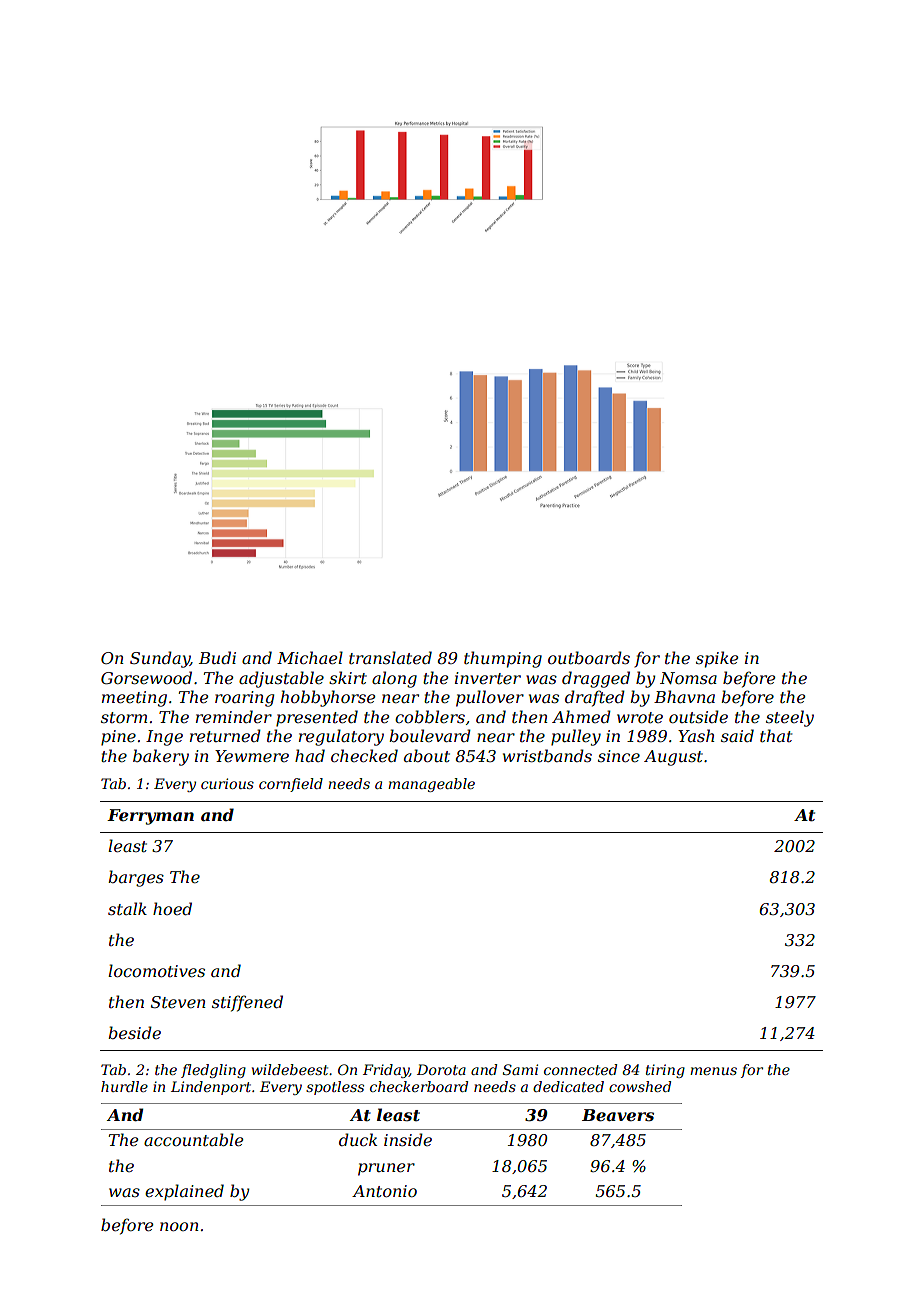  What do you see at coordinates (713, 1071) in the document?
I see `menus` at bounding box center [713, 1071].
